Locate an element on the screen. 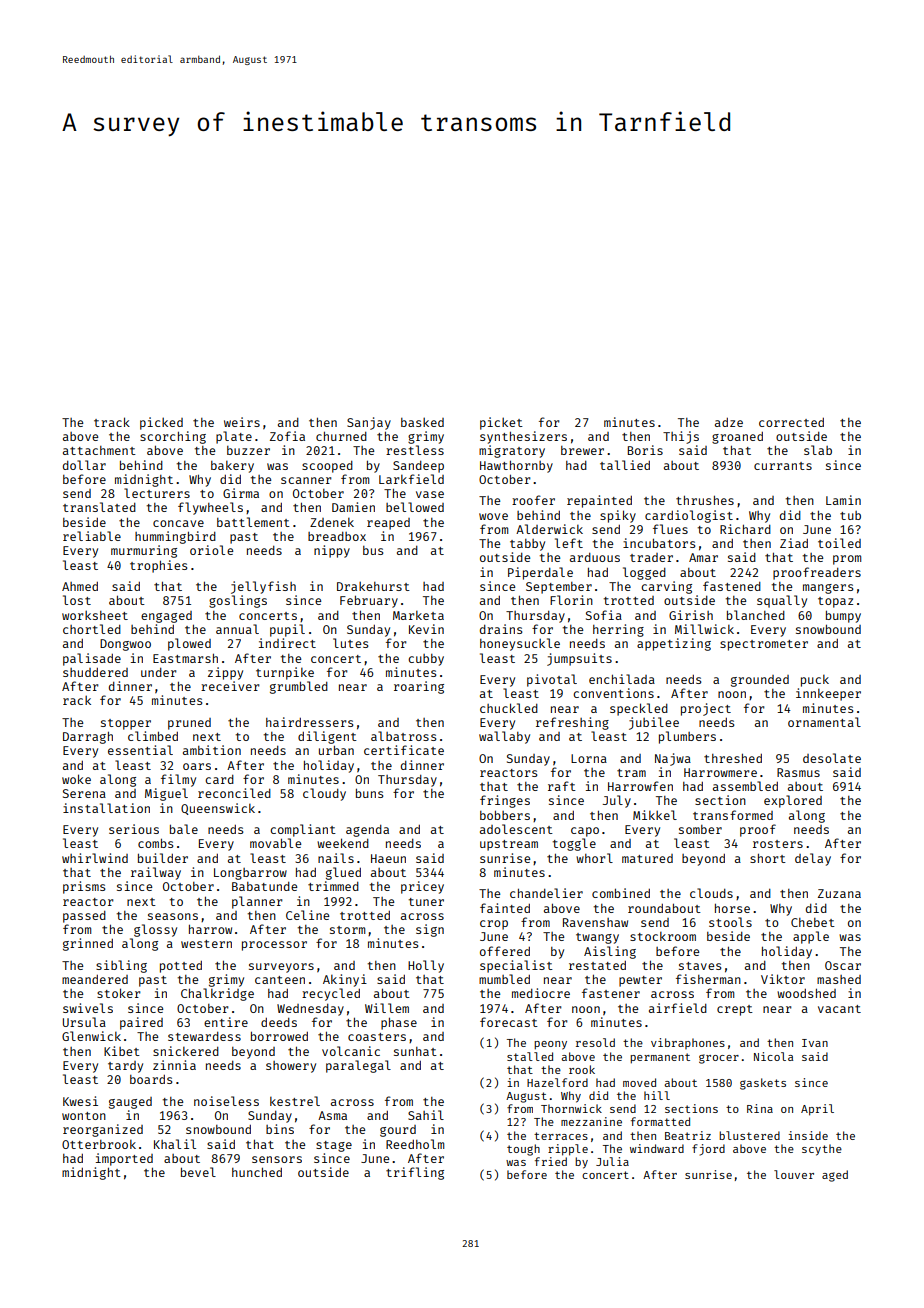 The width and height of the screenshot is (924, 1308). Khalil is located at coordinates (175, 1144).
